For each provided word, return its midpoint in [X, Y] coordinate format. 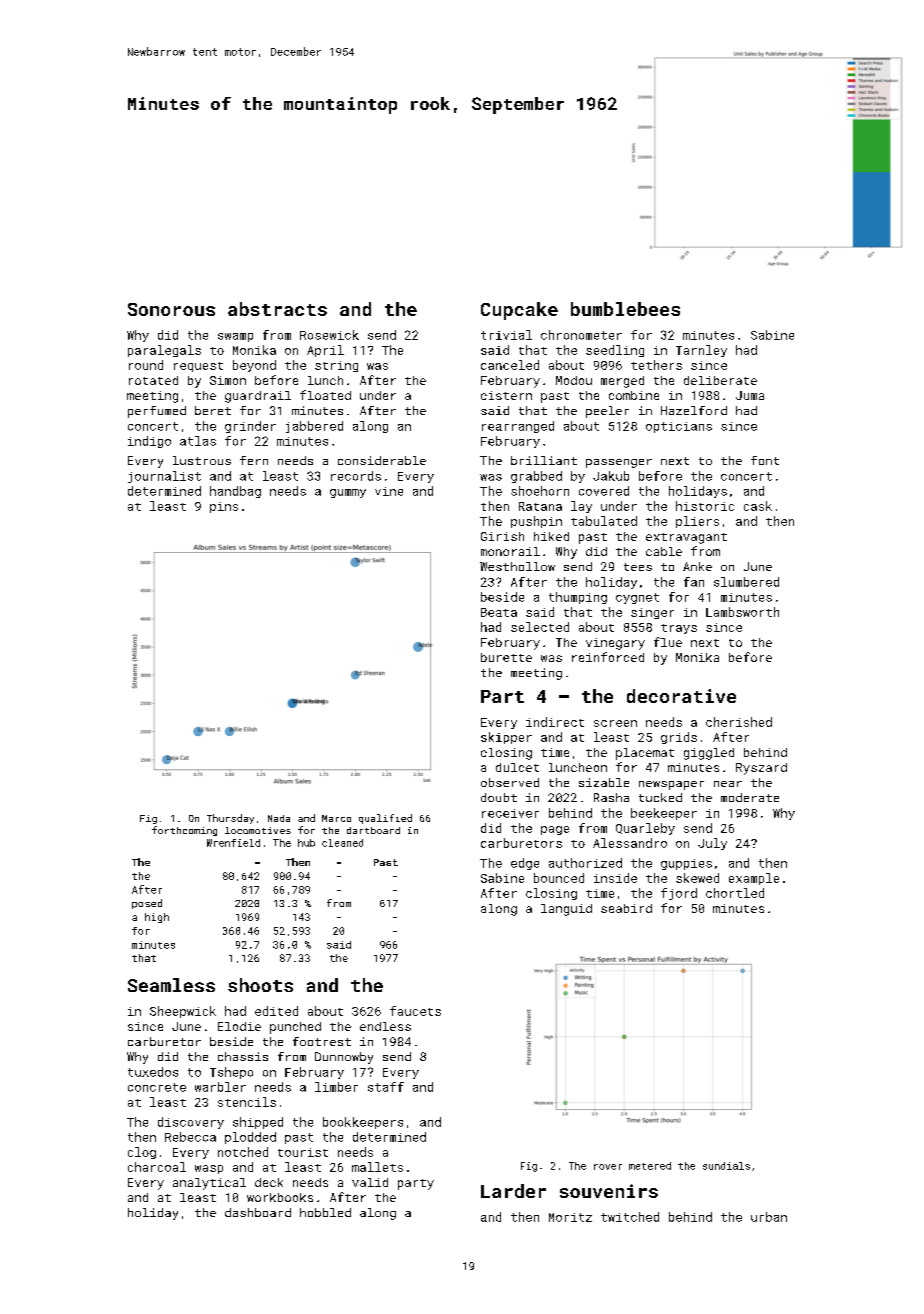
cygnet [637, 598]
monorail [510, 551]
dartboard [373, 830]
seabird [626, 908]
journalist [164, 477]
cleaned [342, 843]
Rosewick [329, 335]
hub [306, 843]
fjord [679, 894]
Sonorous [171, 309]
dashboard [258, 1212]
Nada [279, 818]
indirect [555, 722]
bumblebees [625, 309]
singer [652, 613]
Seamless [171, 985]
